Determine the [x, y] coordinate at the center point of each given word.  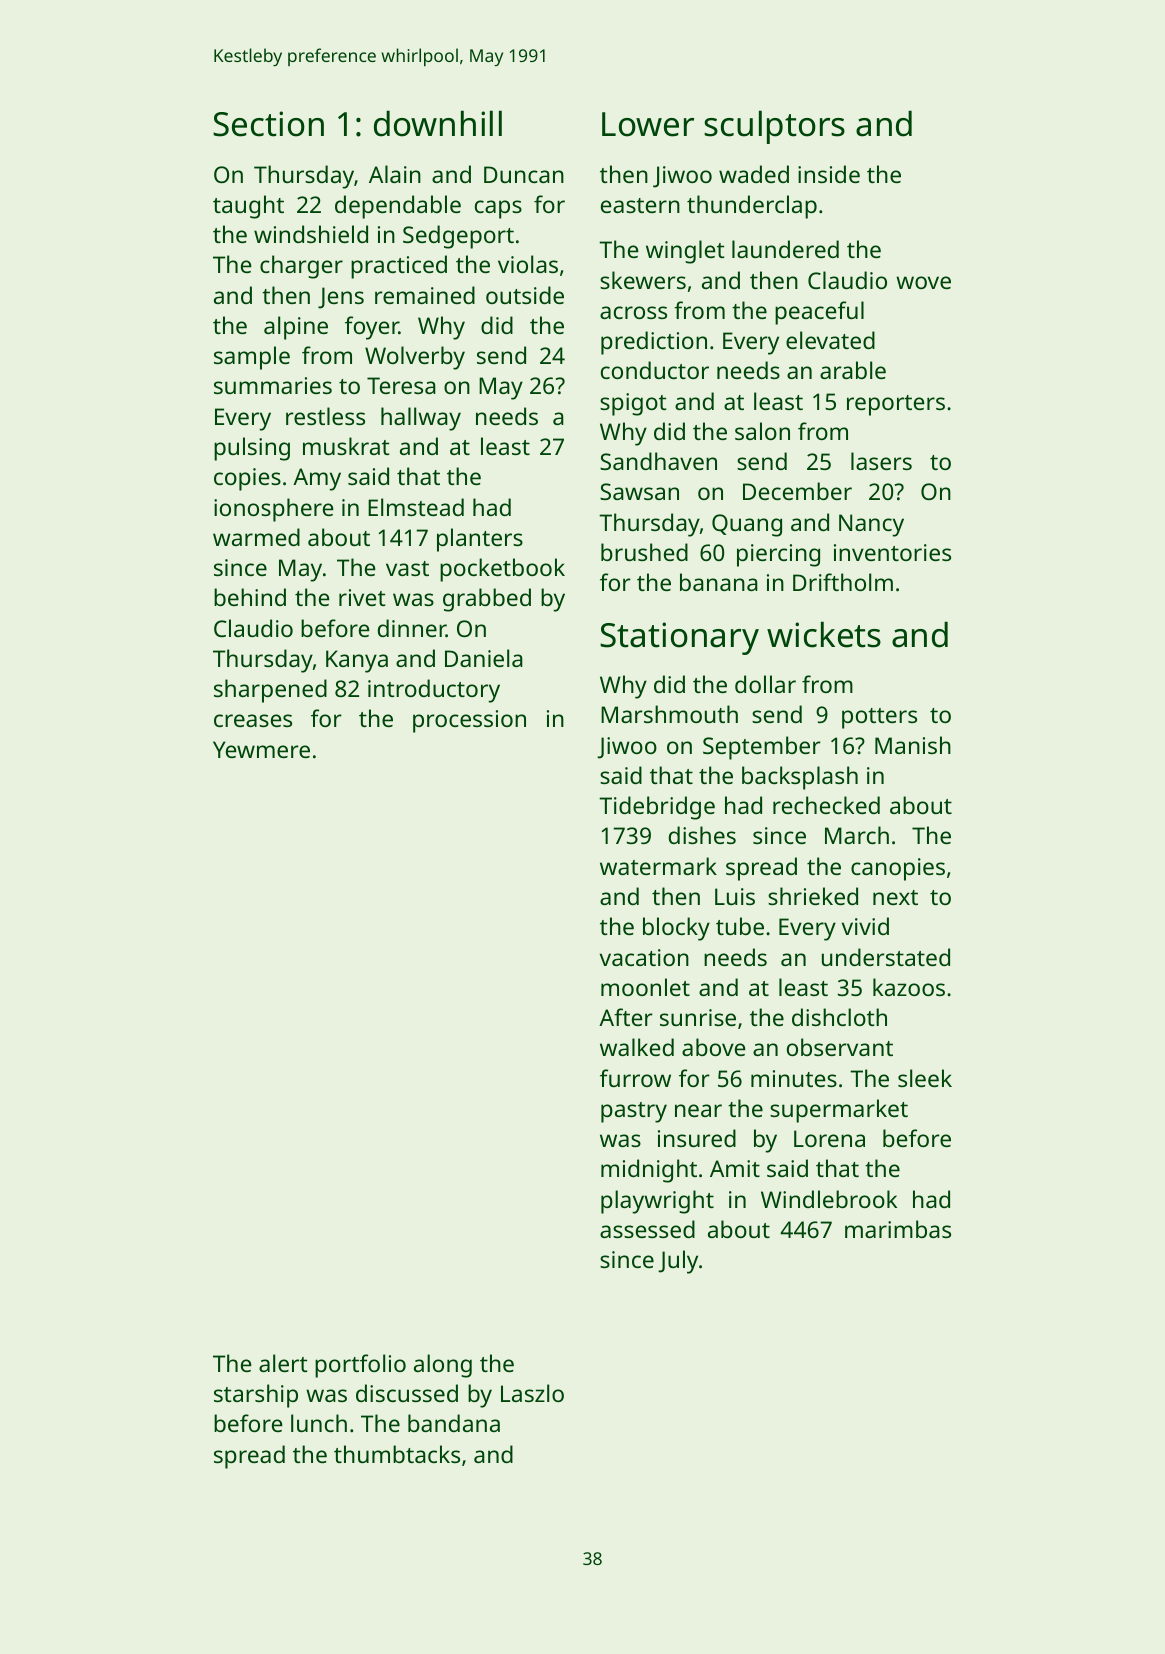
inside [829, 174]
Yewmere [261, 749]
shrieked [813, 896]
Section [268, 124]
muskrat [346, 446]
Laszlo [532, 1393]
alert [283, 1363]
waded [754, 174]
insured [697, 1138]
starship [256, 1396]
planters [480, 540]
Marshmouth [669, 714]
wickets [824, 634]
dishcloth [839, 1017]
